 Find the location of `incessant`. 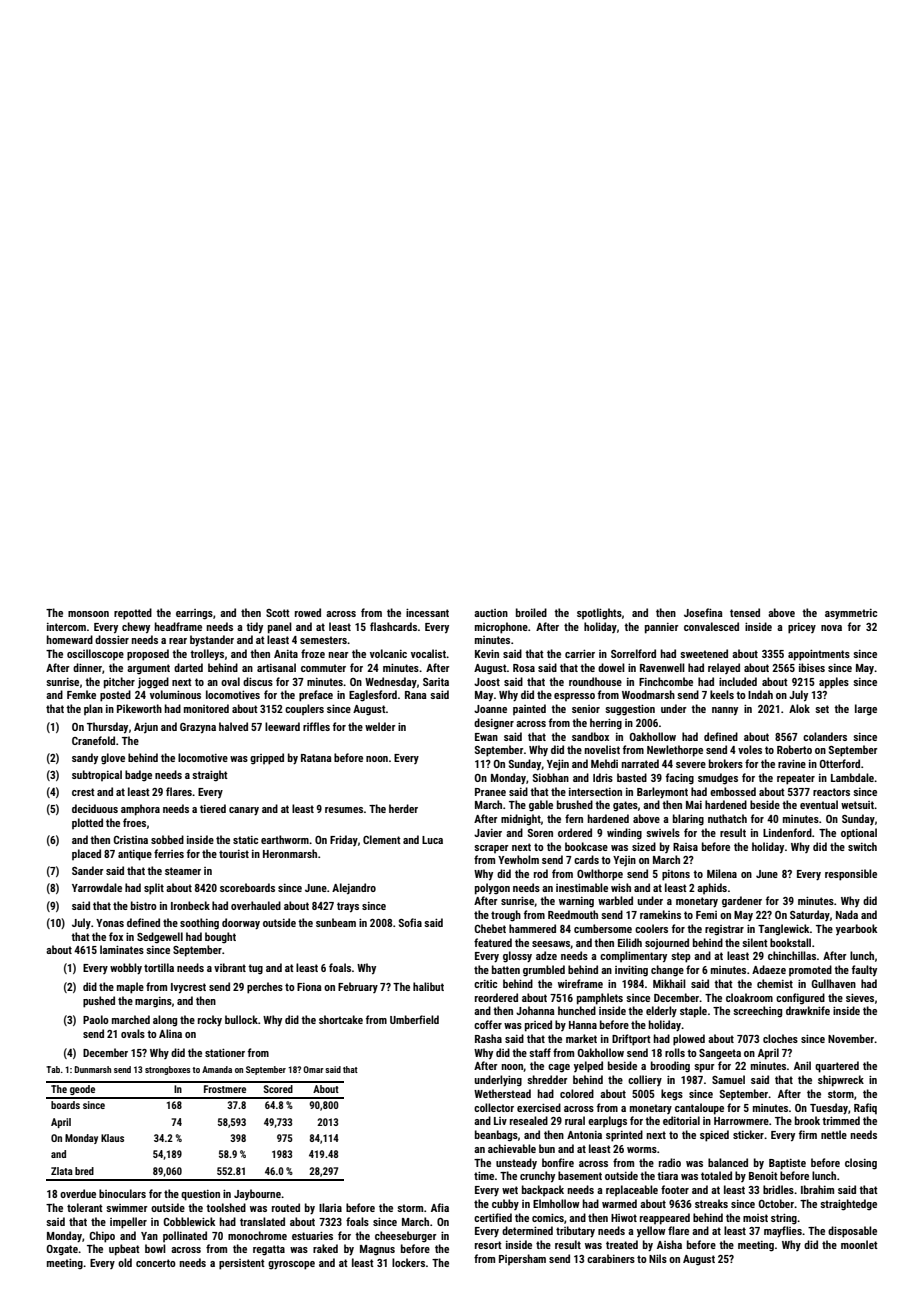

incessant is located at coordinates (427, 613).
